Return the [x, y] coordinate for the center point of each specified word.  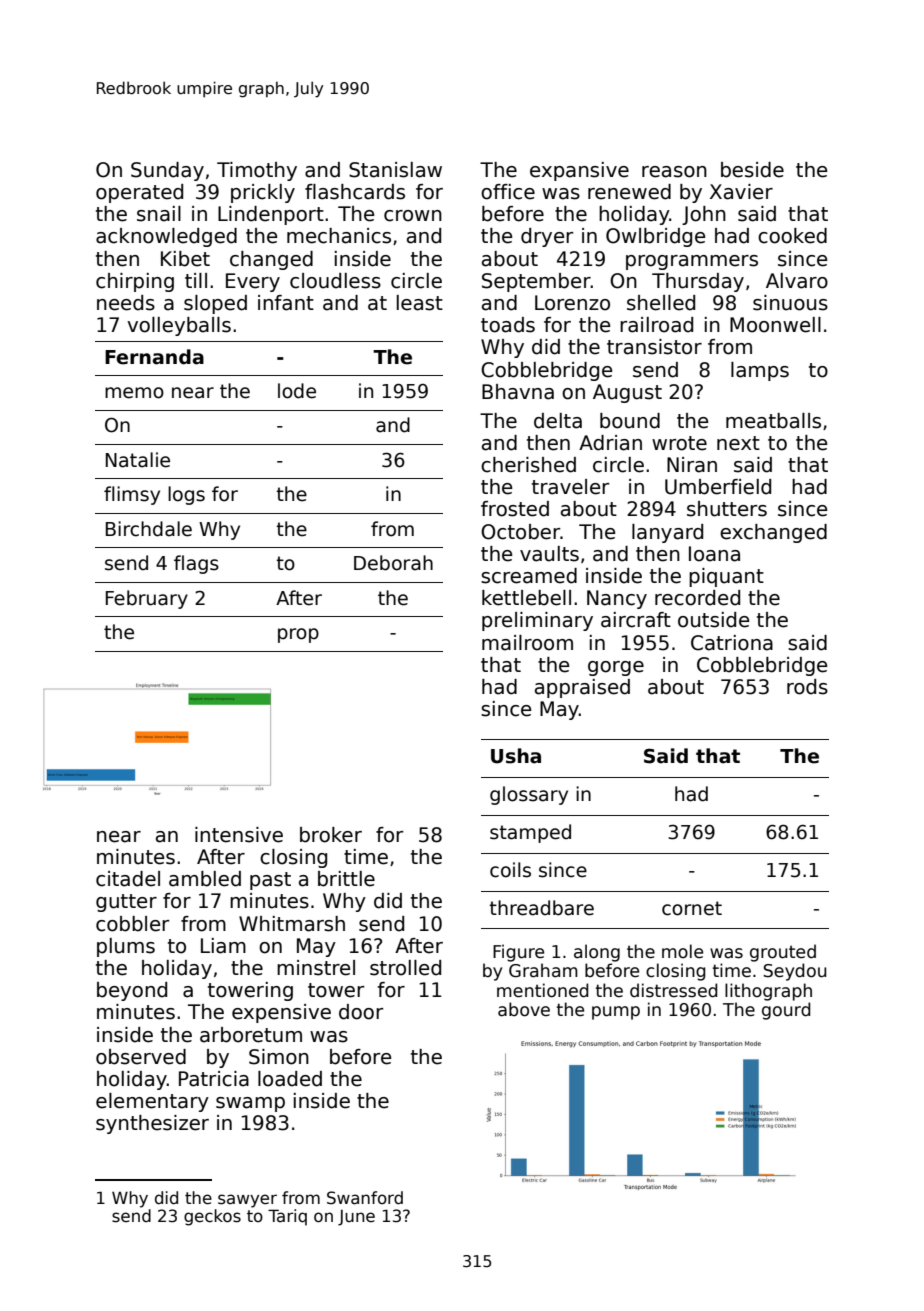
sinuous [790, 303]
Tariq [287, 1217]
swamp [250, 1104]
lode [297, 391]
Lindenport [271, 215]
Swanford [365, 1198]
